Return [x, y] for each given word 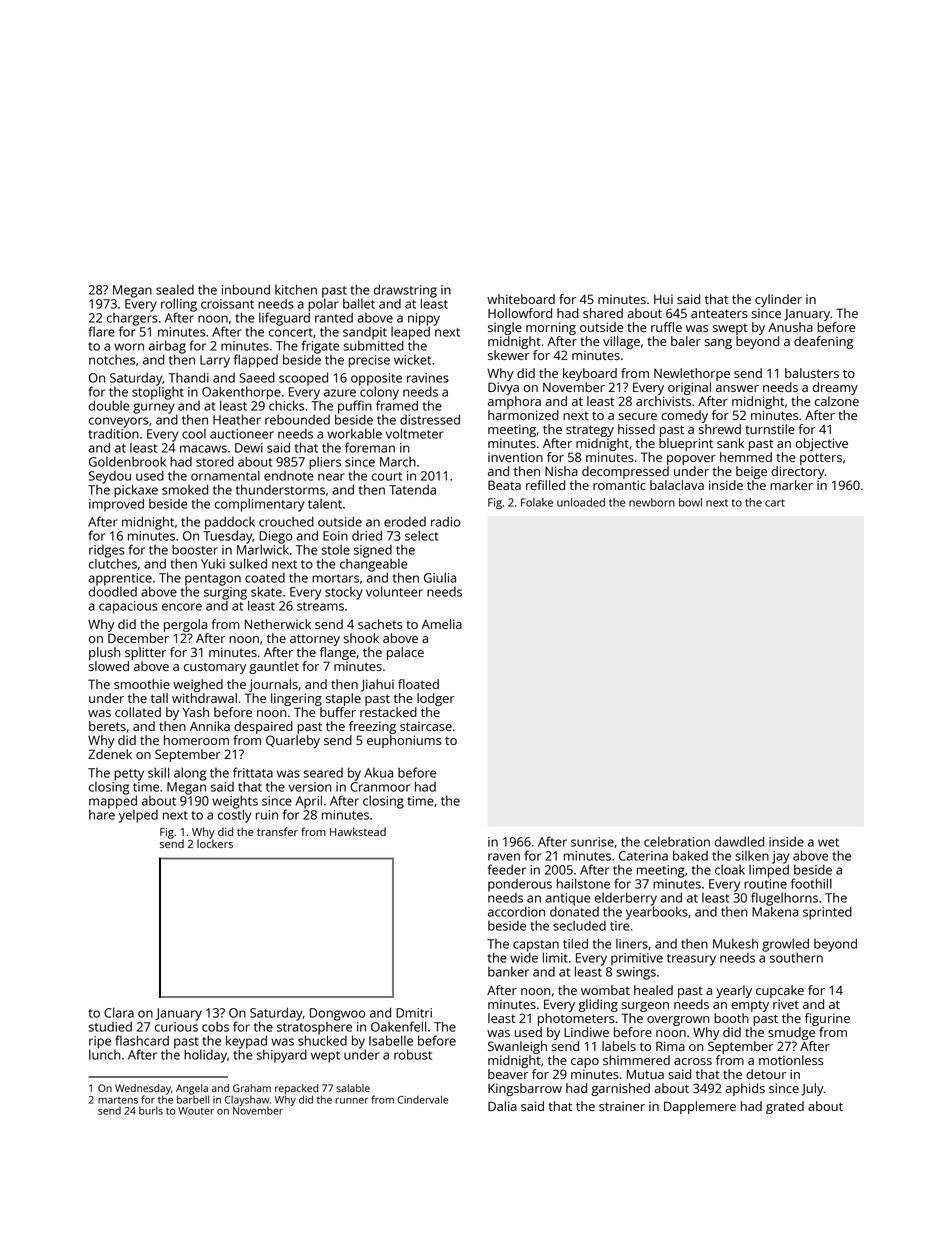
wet [828, 842]
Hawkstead [358, 831]
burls [151, 1110]
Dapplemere [700, 1107]
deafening [823, 342]
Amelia [442, 624]
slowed [109, 666]
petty [129, 775]
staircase [426, 726]
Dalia [502, 1106]
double [109, 405]
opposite [376, 379]
